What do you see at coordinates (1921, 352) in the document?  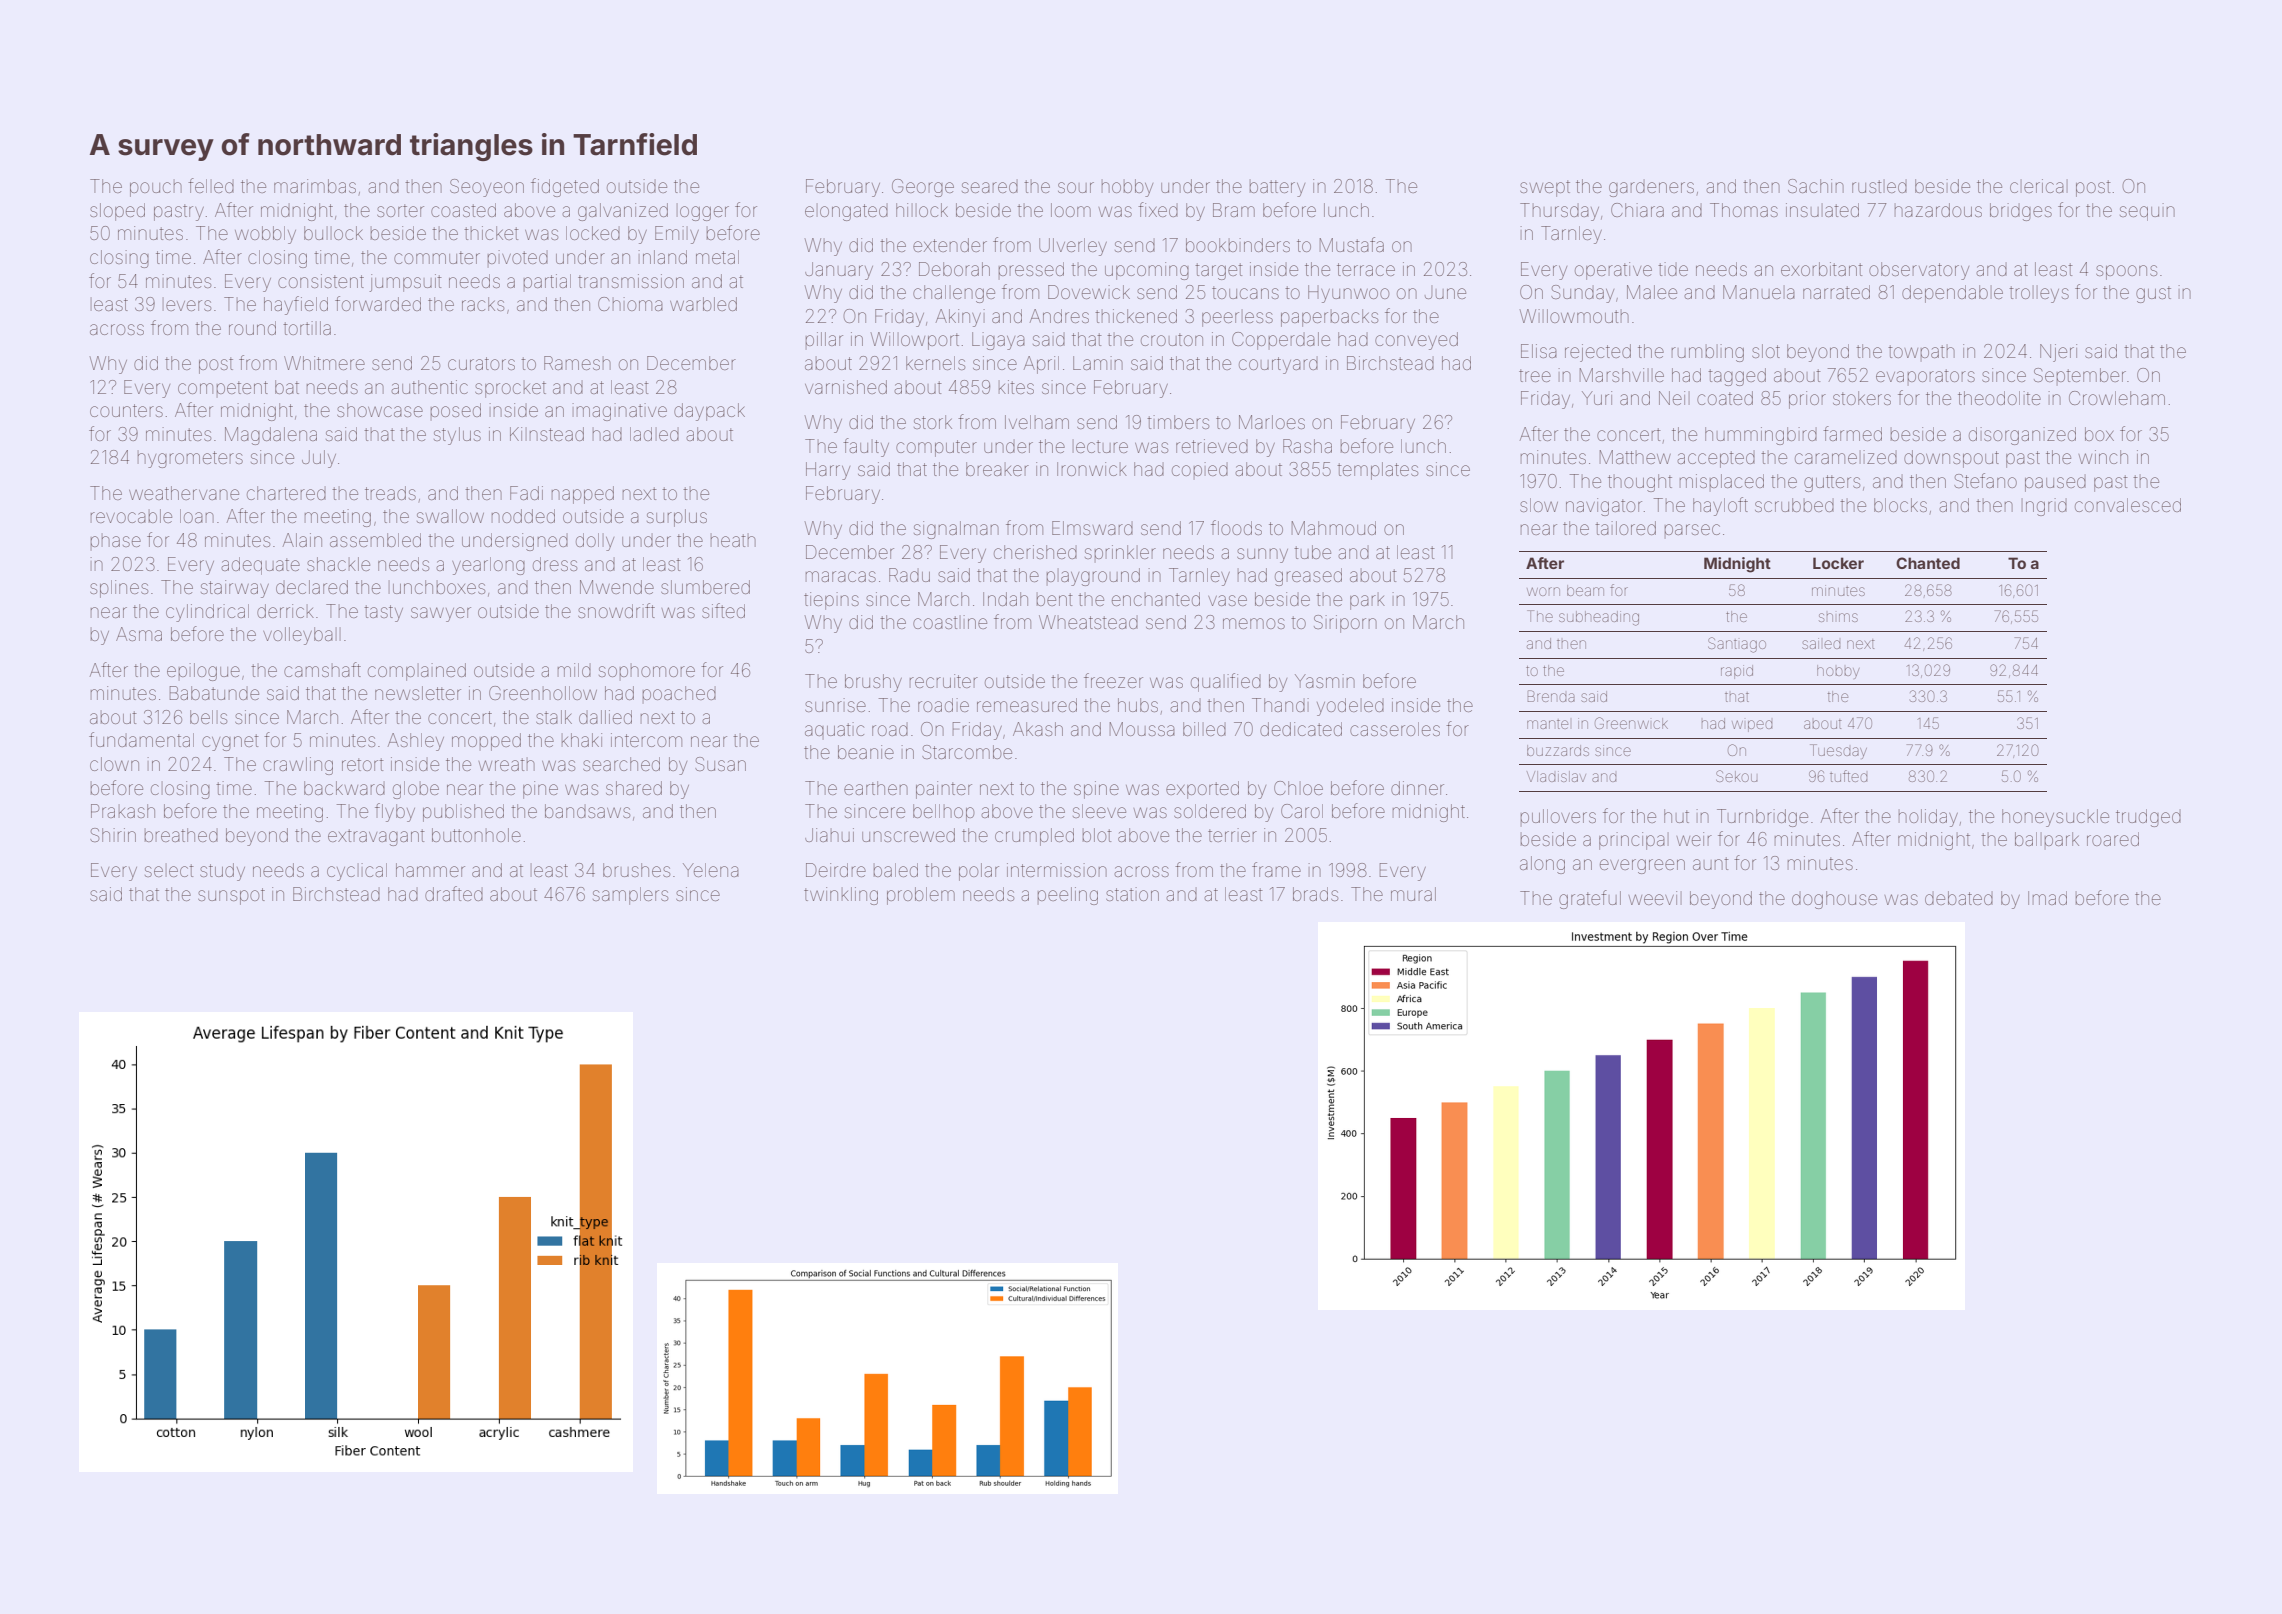 I see `towpath` at bounding box center [1921, 352].
